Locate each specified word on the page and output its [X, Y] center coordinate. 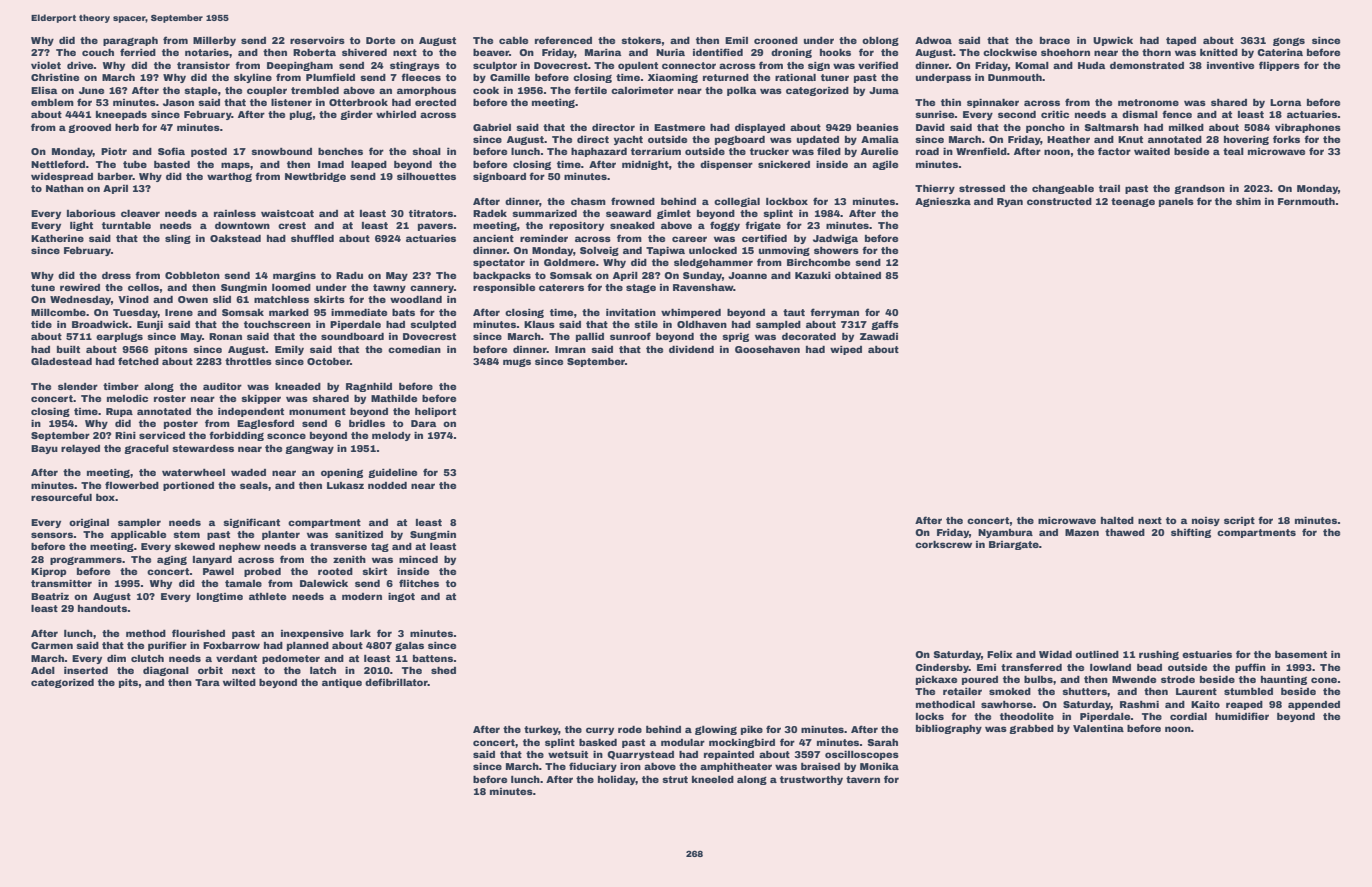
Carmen [52, 645]
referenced [563, 40]
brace [1055, 40]
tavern [863, 779]
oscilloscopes [862, 755]
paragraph [130, 41]
